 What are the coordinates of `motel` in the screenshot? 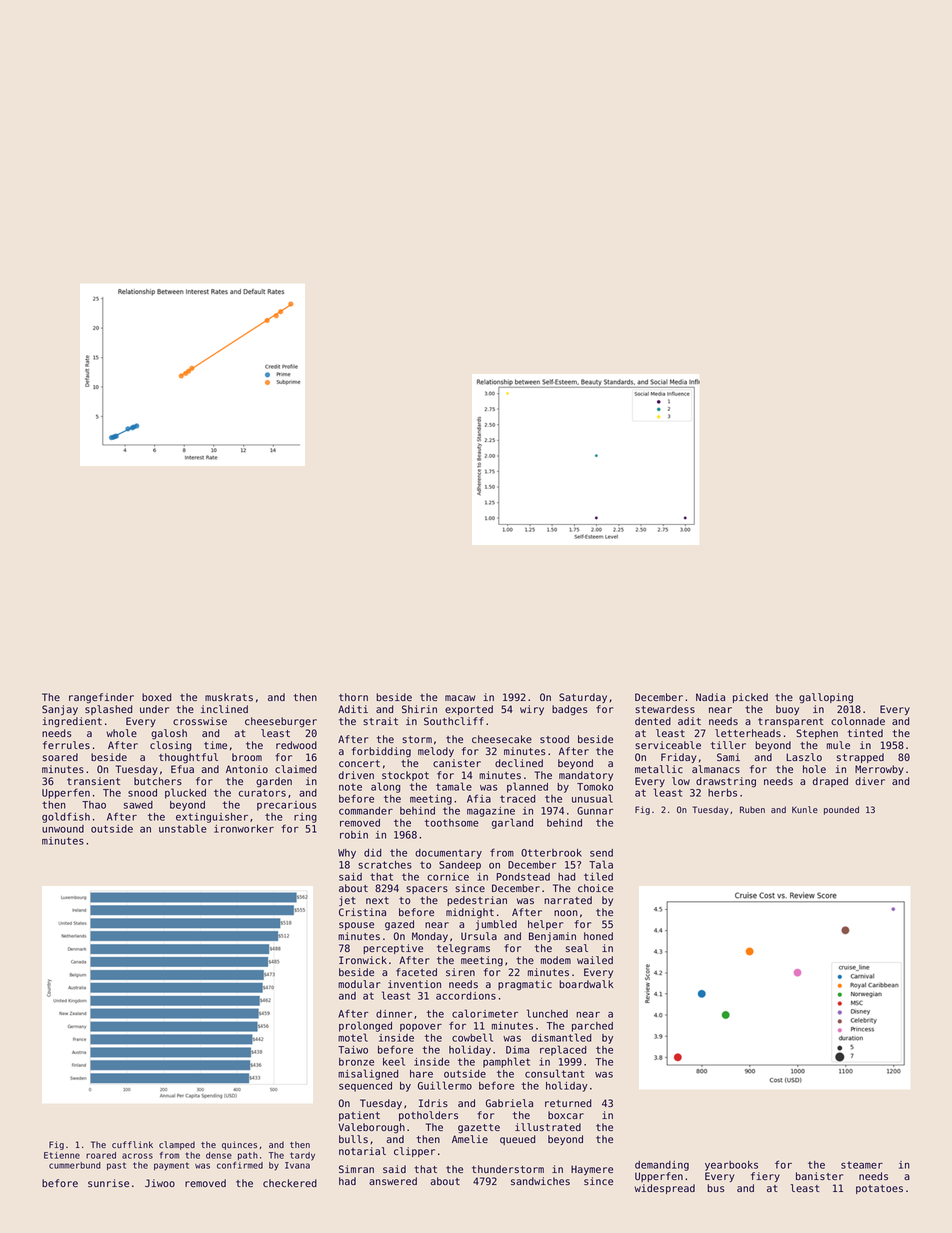 It's located at (353, 1037).
